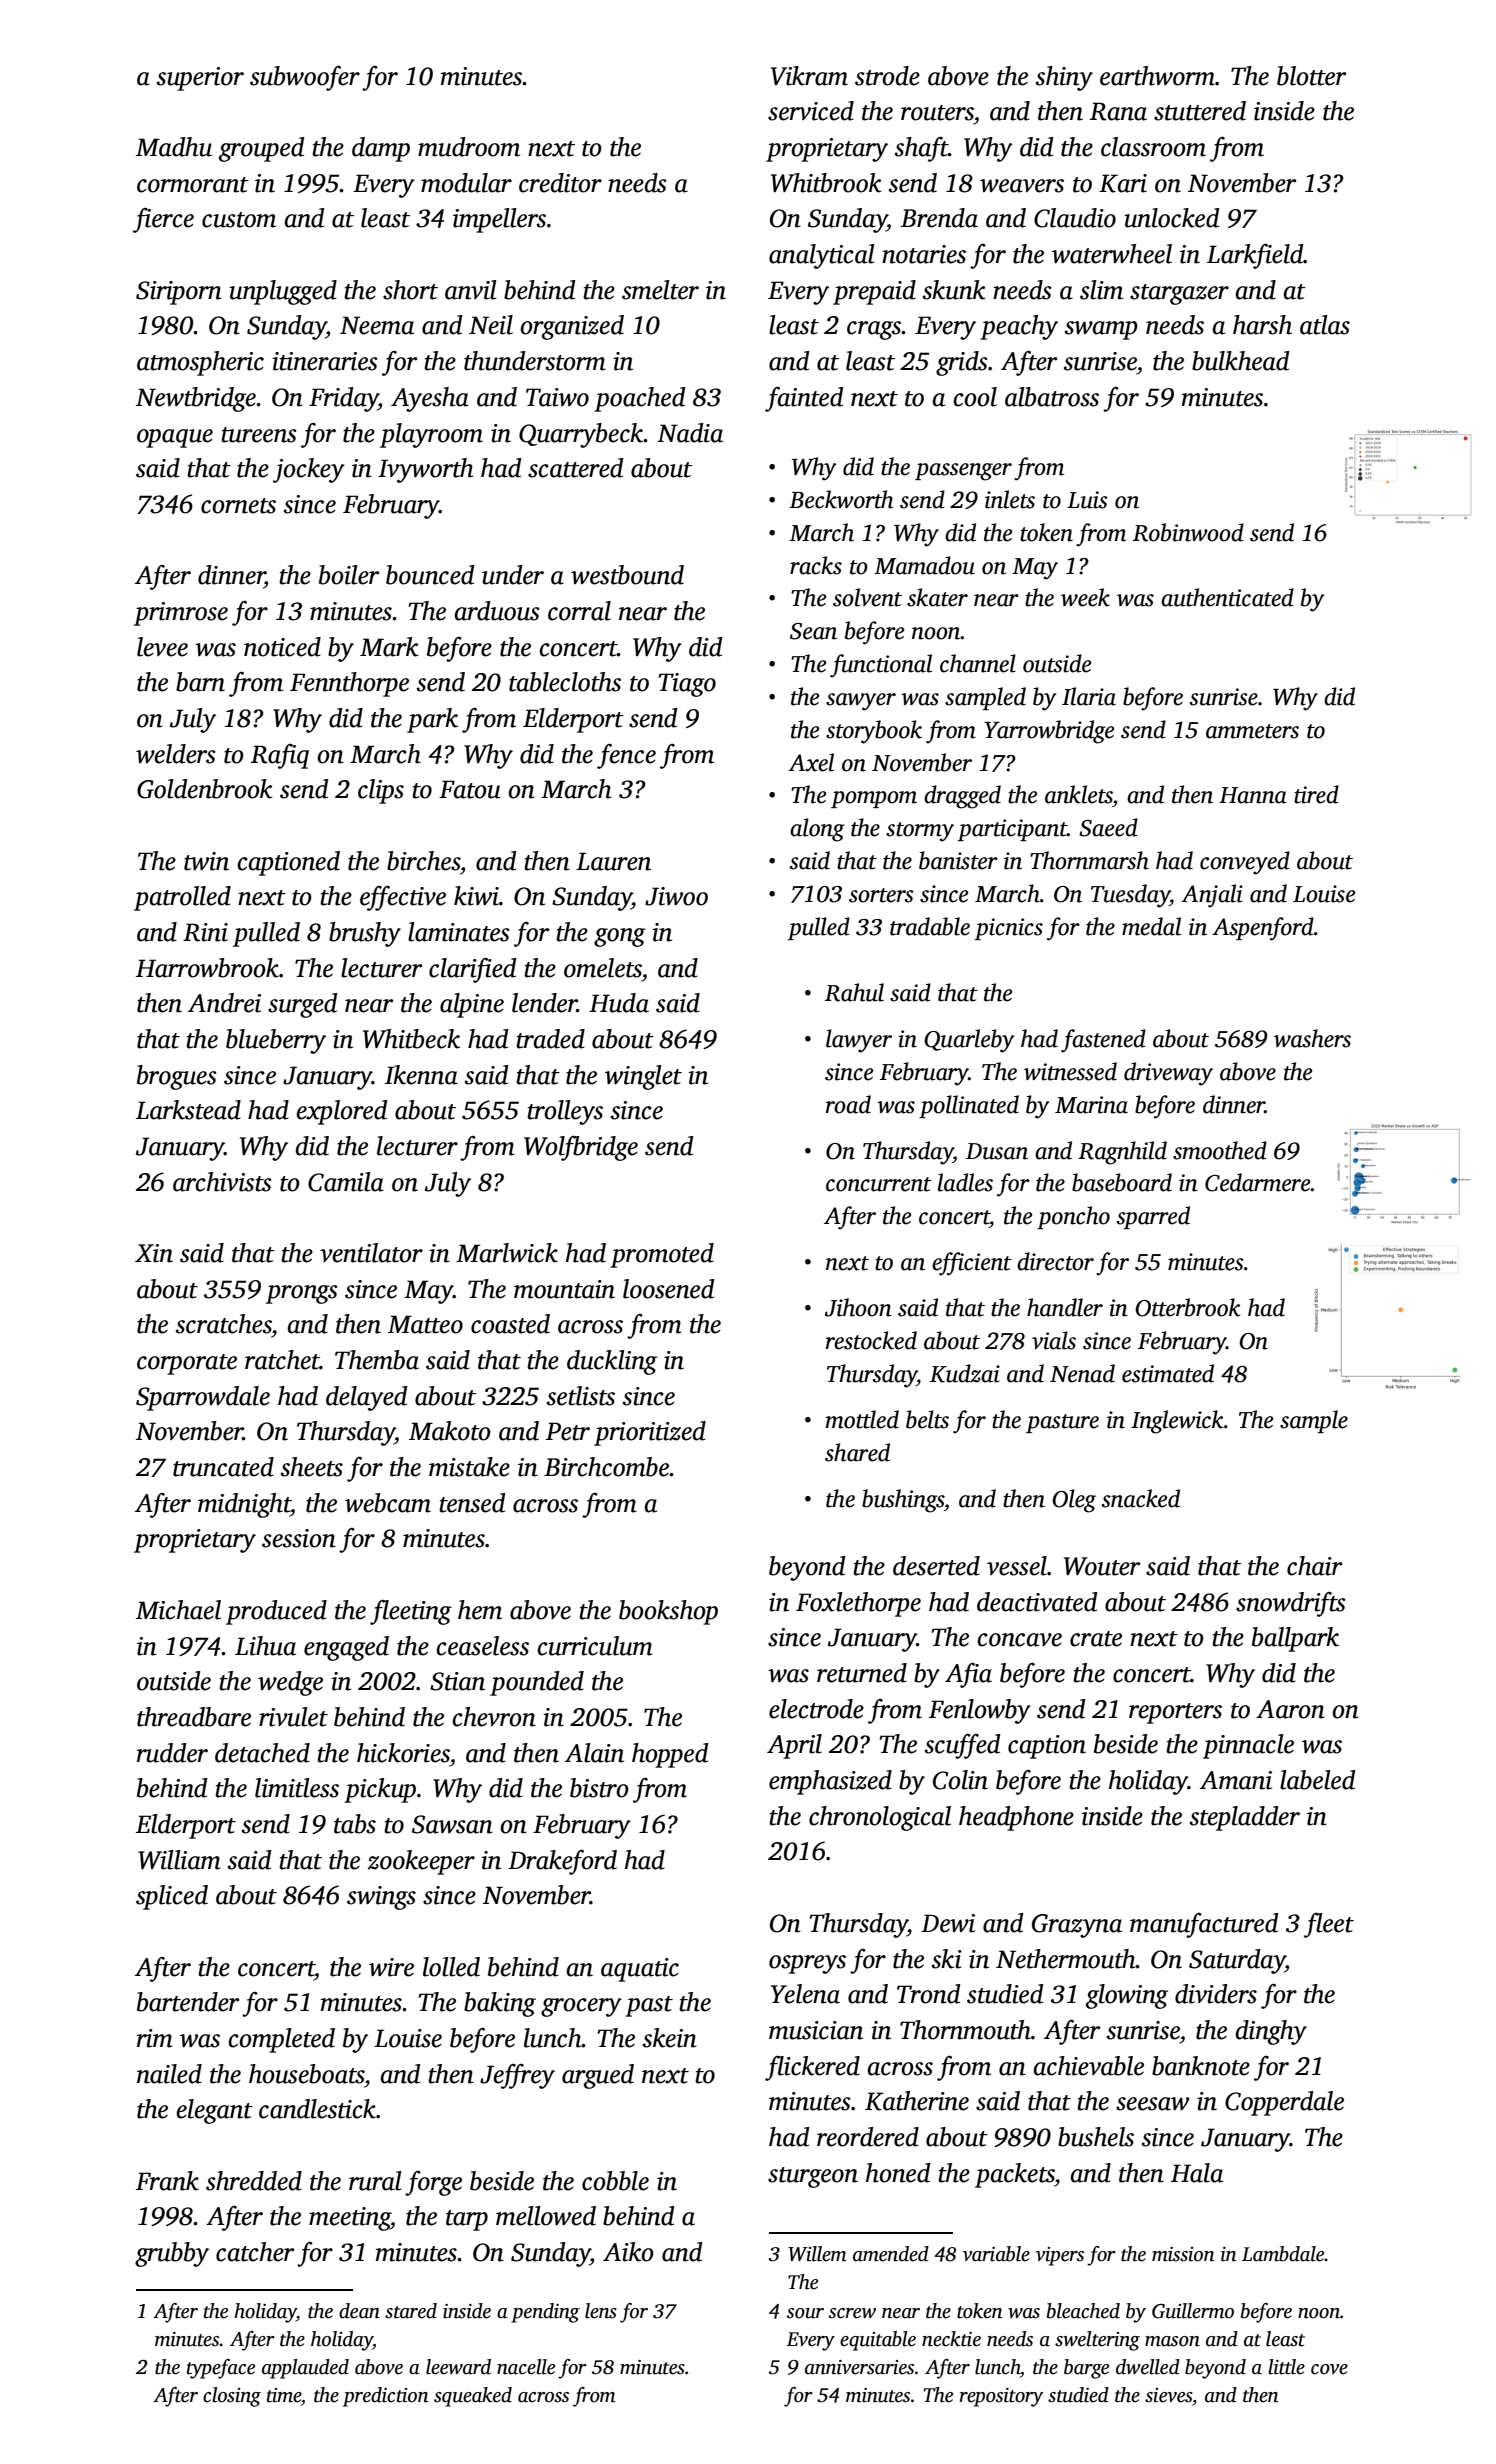 The image size is (1496, 2464). Describe the element at coordinates (811, 762) in the page. I see `Axel` at that location.
